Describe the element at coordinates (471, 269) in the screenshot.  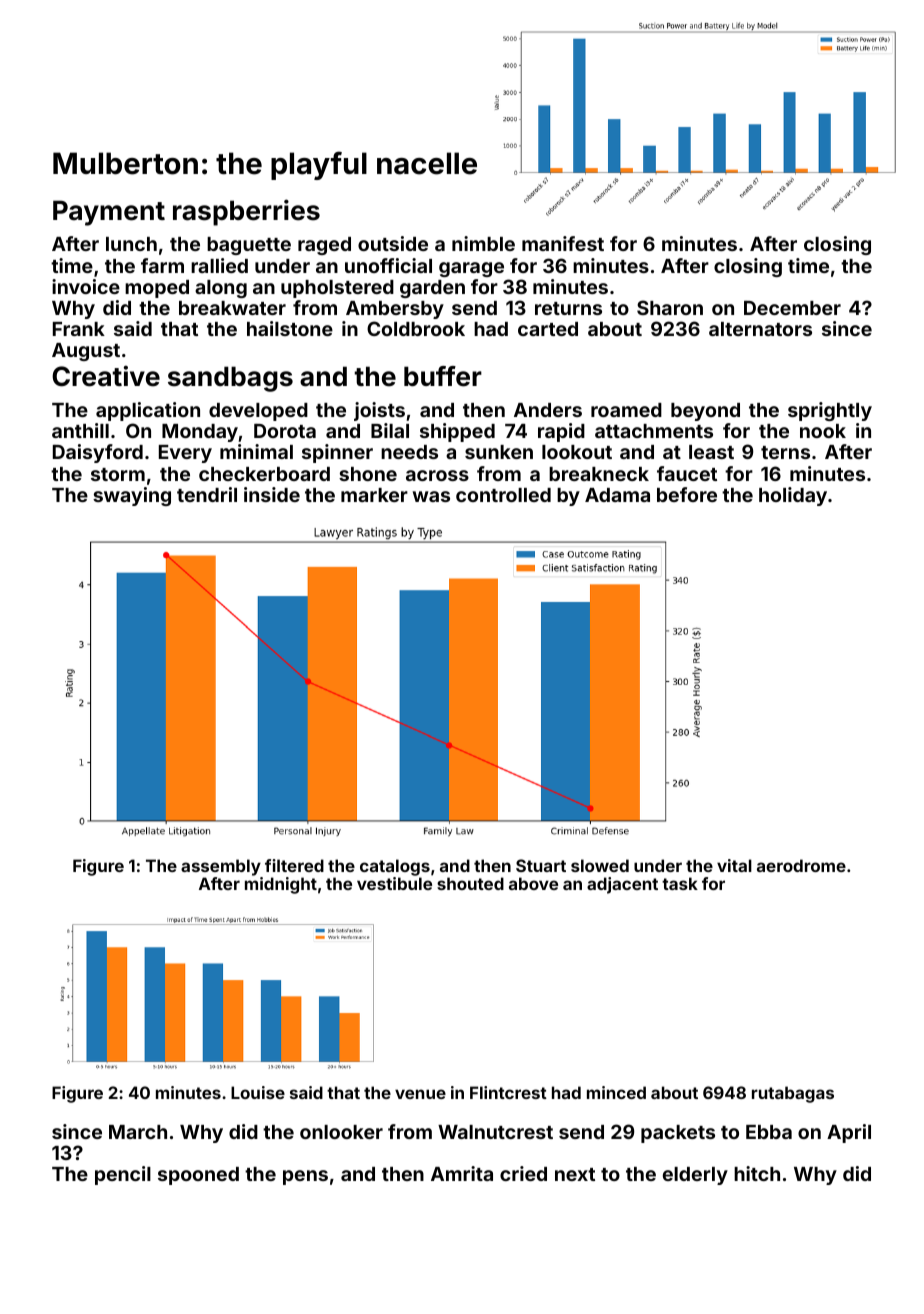
I see `garage` at that location.
